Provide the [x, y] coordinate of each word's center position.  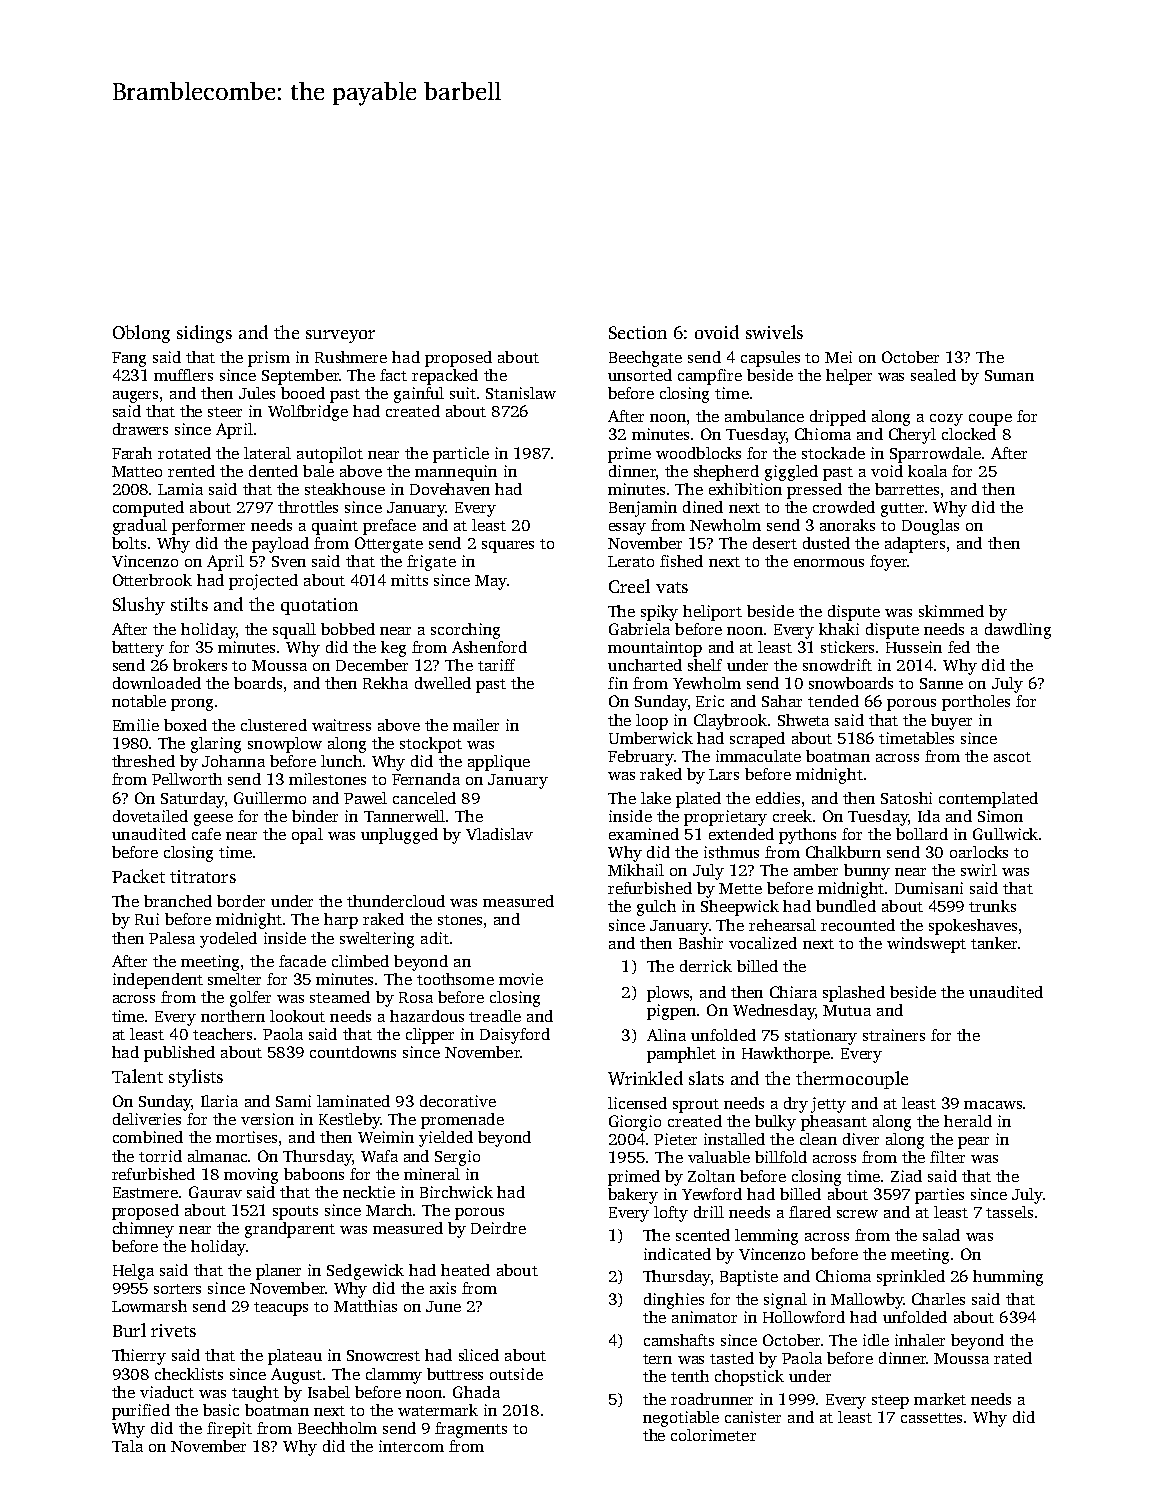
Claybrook [730, 722]
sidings [204, 334]
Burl [129, 1330]
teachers [222, 1034]
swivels [774, 332]
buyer [951, 722]
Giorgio [635, 1123]
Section [638, 332]
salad [941, 1235]
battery [138, 649]
